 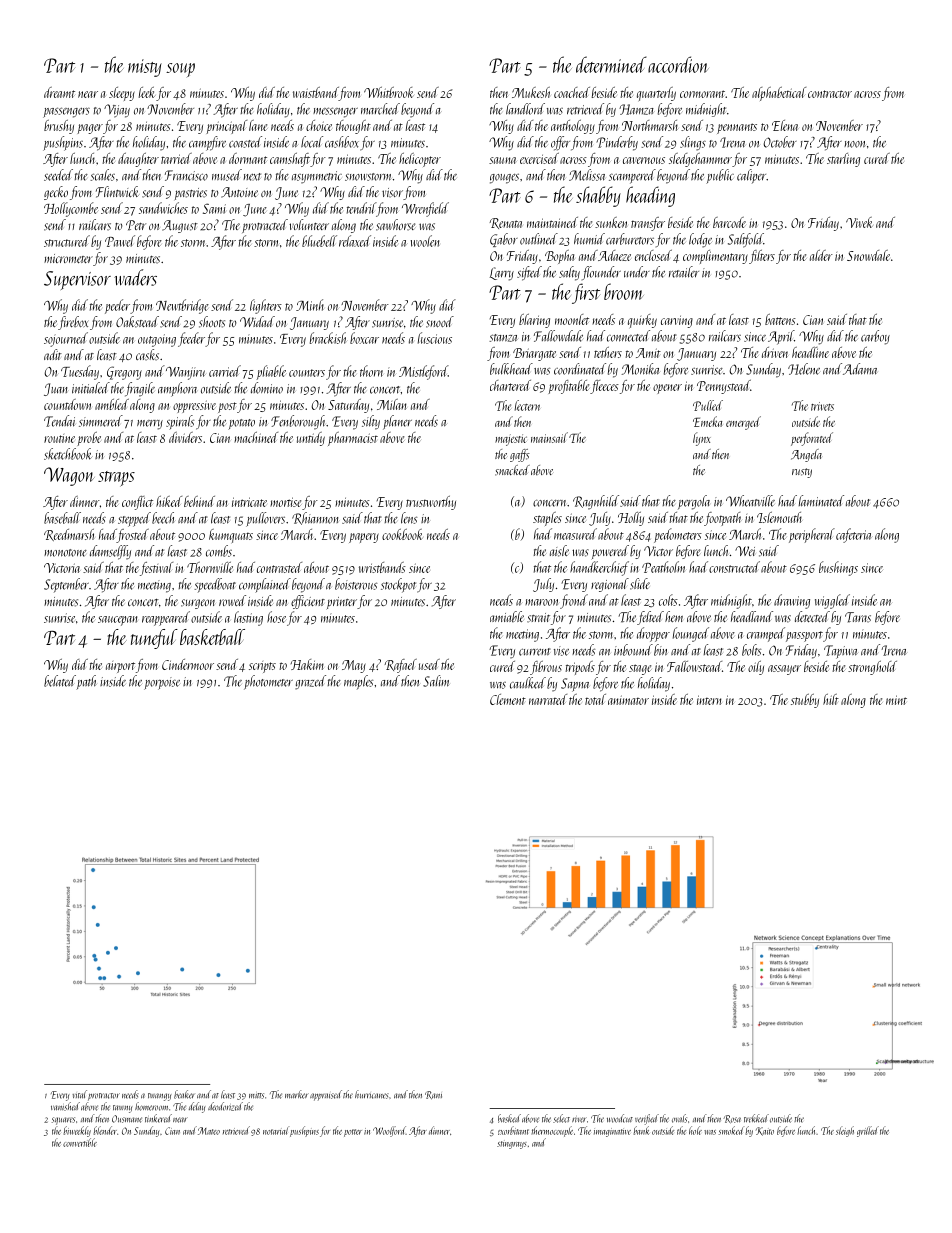 I want to click on accordion, so click(x=678, y=64).
